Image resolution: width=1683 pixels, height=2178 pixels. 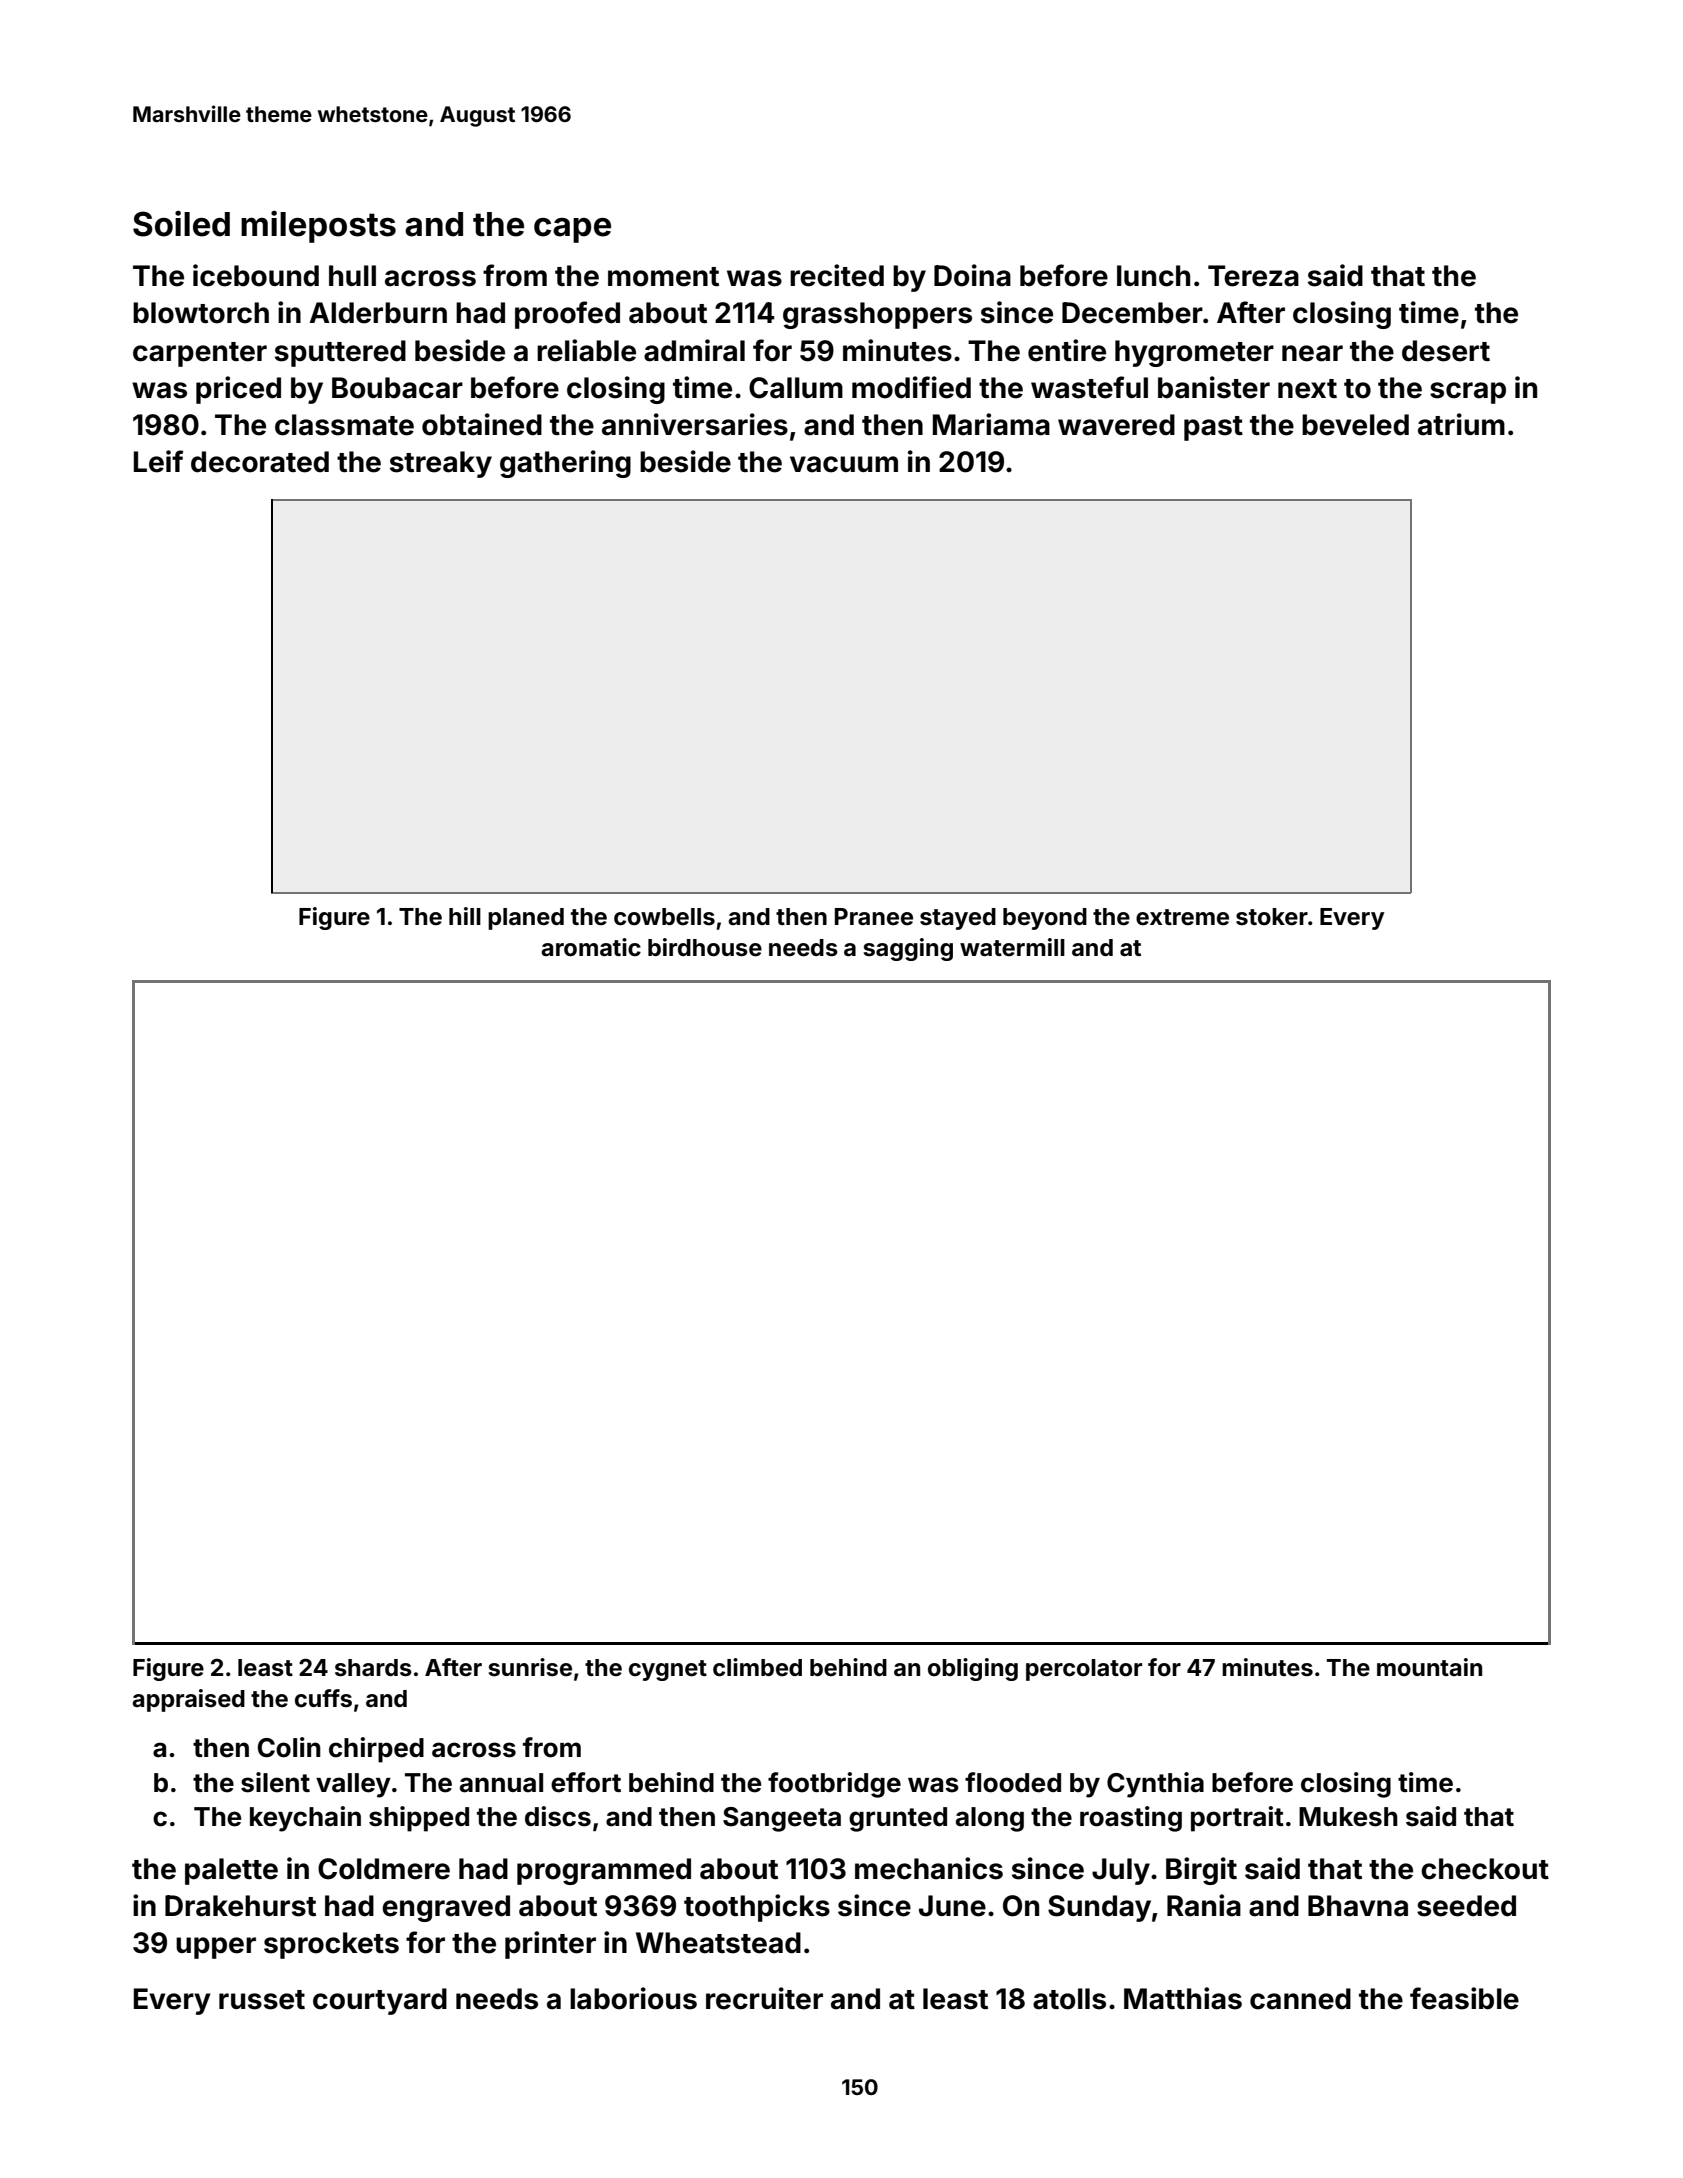 What do you see at coordinates (874, 917) in the document?
I see `Pranee` at bounding box center [874, 917].
